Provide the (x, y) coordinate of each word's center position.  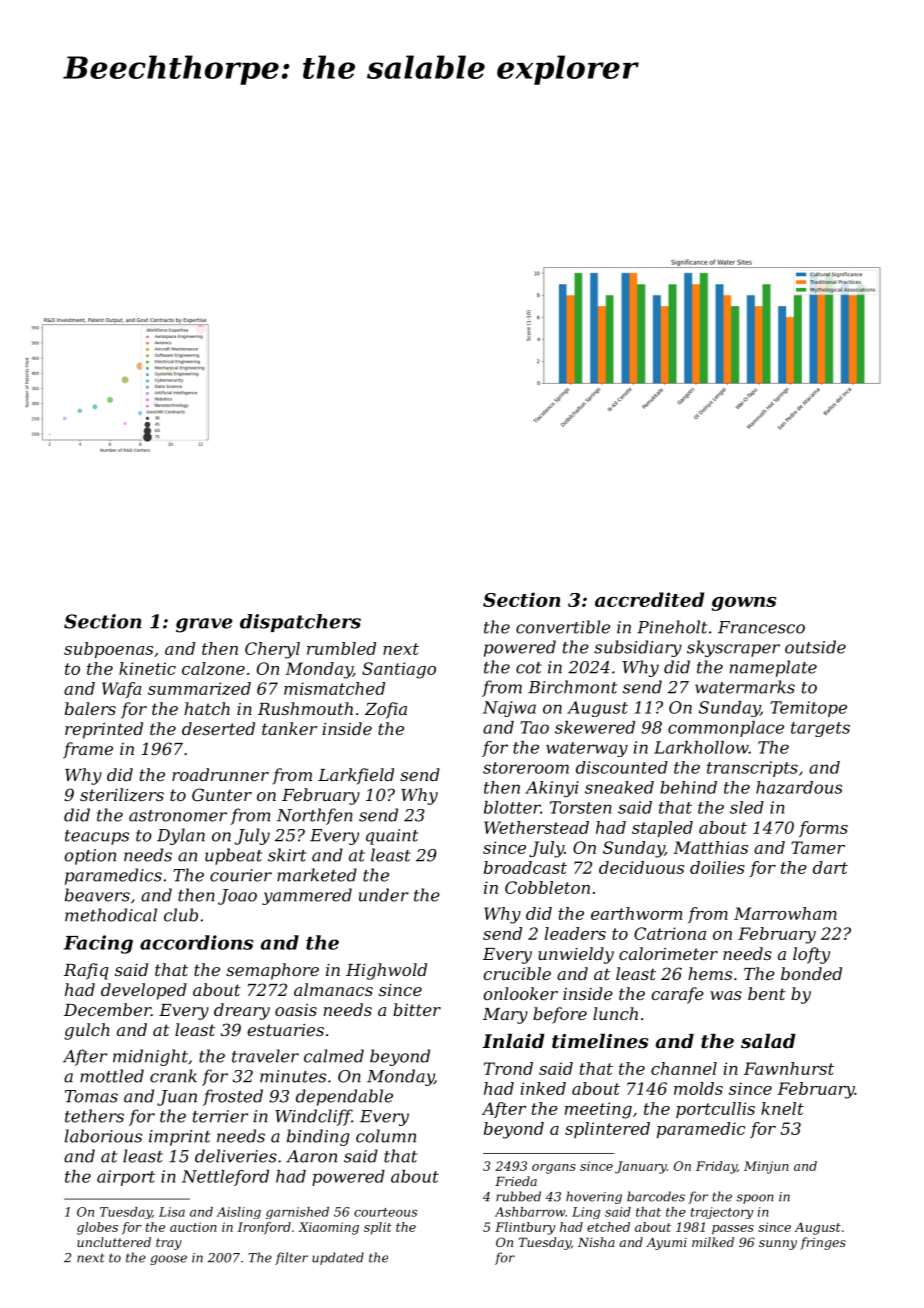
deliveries (236, 1156)
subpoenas (108, 650)
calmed (334, 1056)
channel (684, 1068)
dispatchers (300, 623)
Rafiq (86, 971)
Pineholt (672, 627)
